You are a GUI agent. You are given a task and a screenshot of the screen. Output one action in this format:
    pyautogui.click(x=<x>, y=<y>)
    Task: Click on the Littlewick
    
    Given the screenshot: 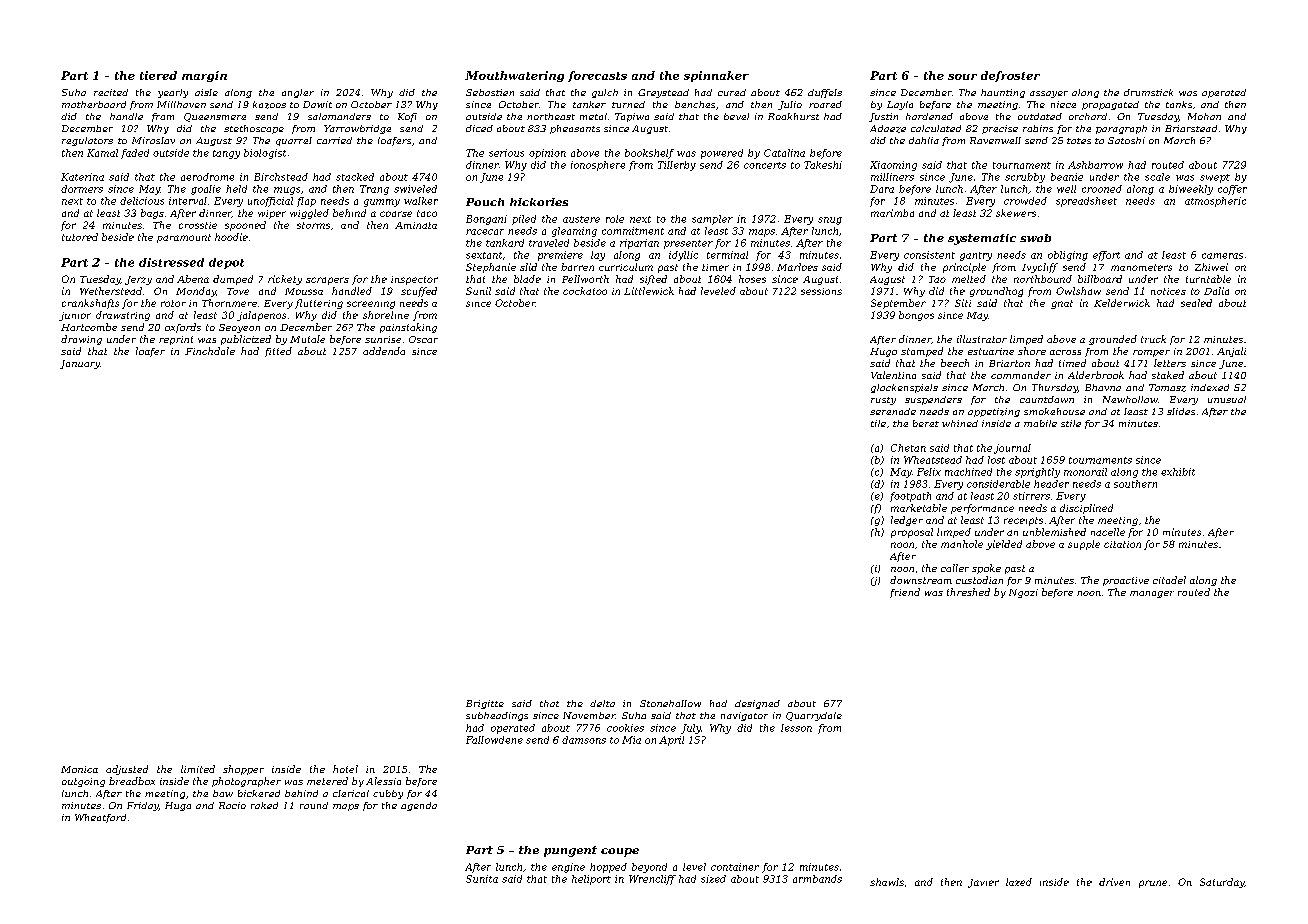 What is the action you would take?
    pyautogui.click(x=649, y=291)
